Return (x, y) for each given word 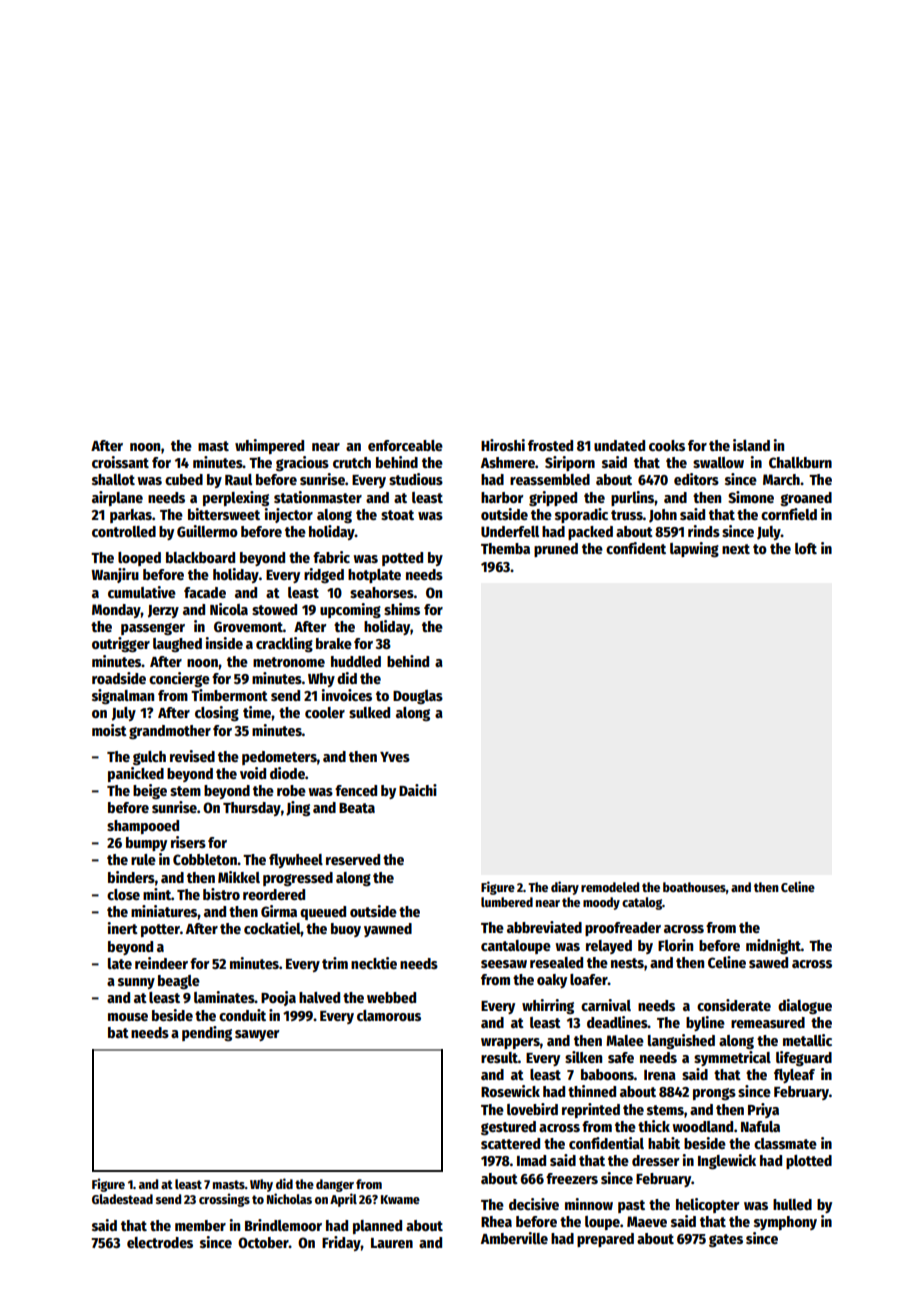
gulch (149, 758)
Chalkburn (800, 462)
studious (416, 479)
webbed (391, 997)
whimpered (269, 446)
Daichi (418, 790)
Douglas (418, 697)
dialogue (805, 1006)
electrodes (160, 1242)
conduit (242, 1015)
